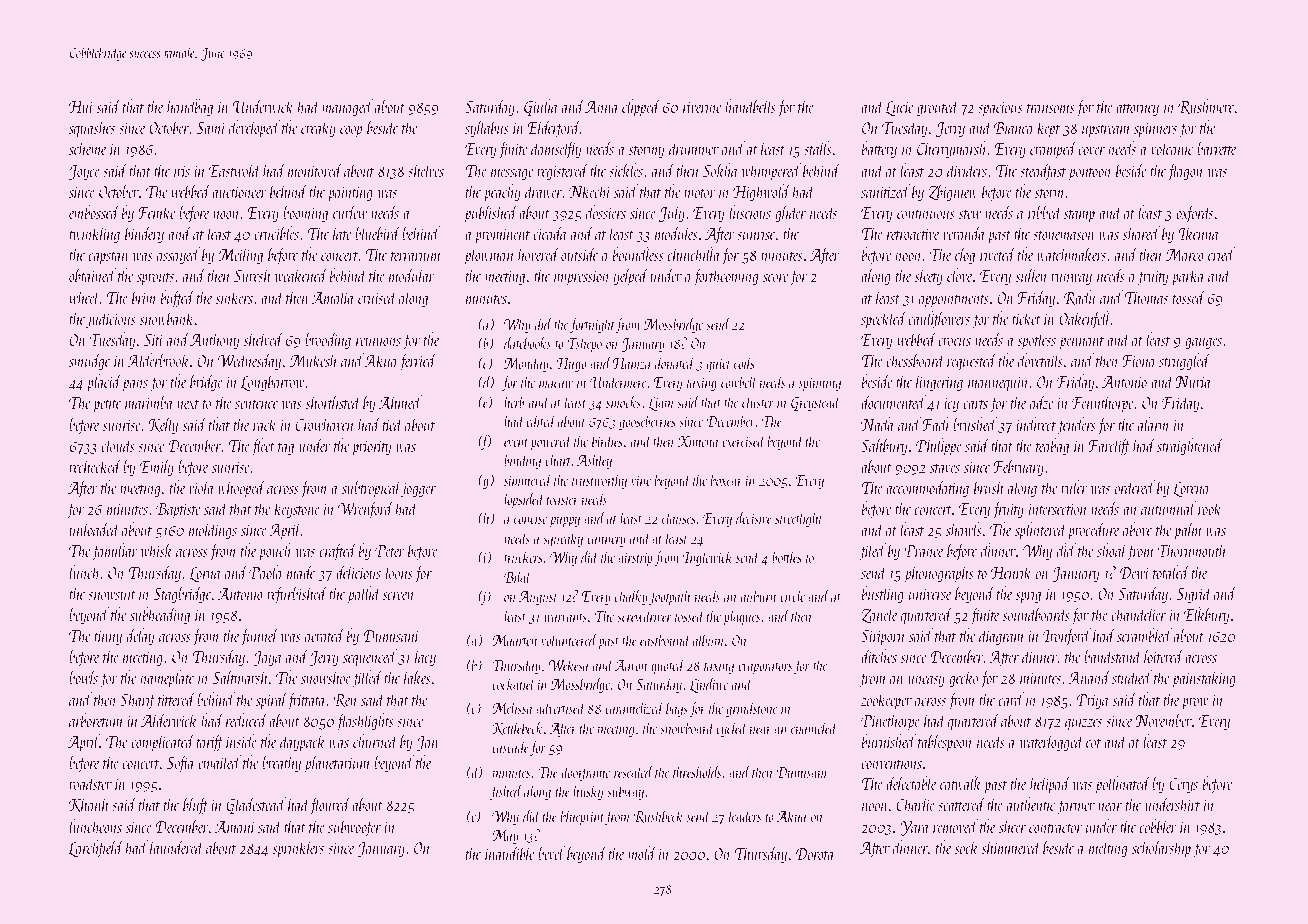 The height and width of the image is (924, 1308). What do you see at coordinates (512, 175) in the image?
I see `message` at bounding box center [512, 175].
